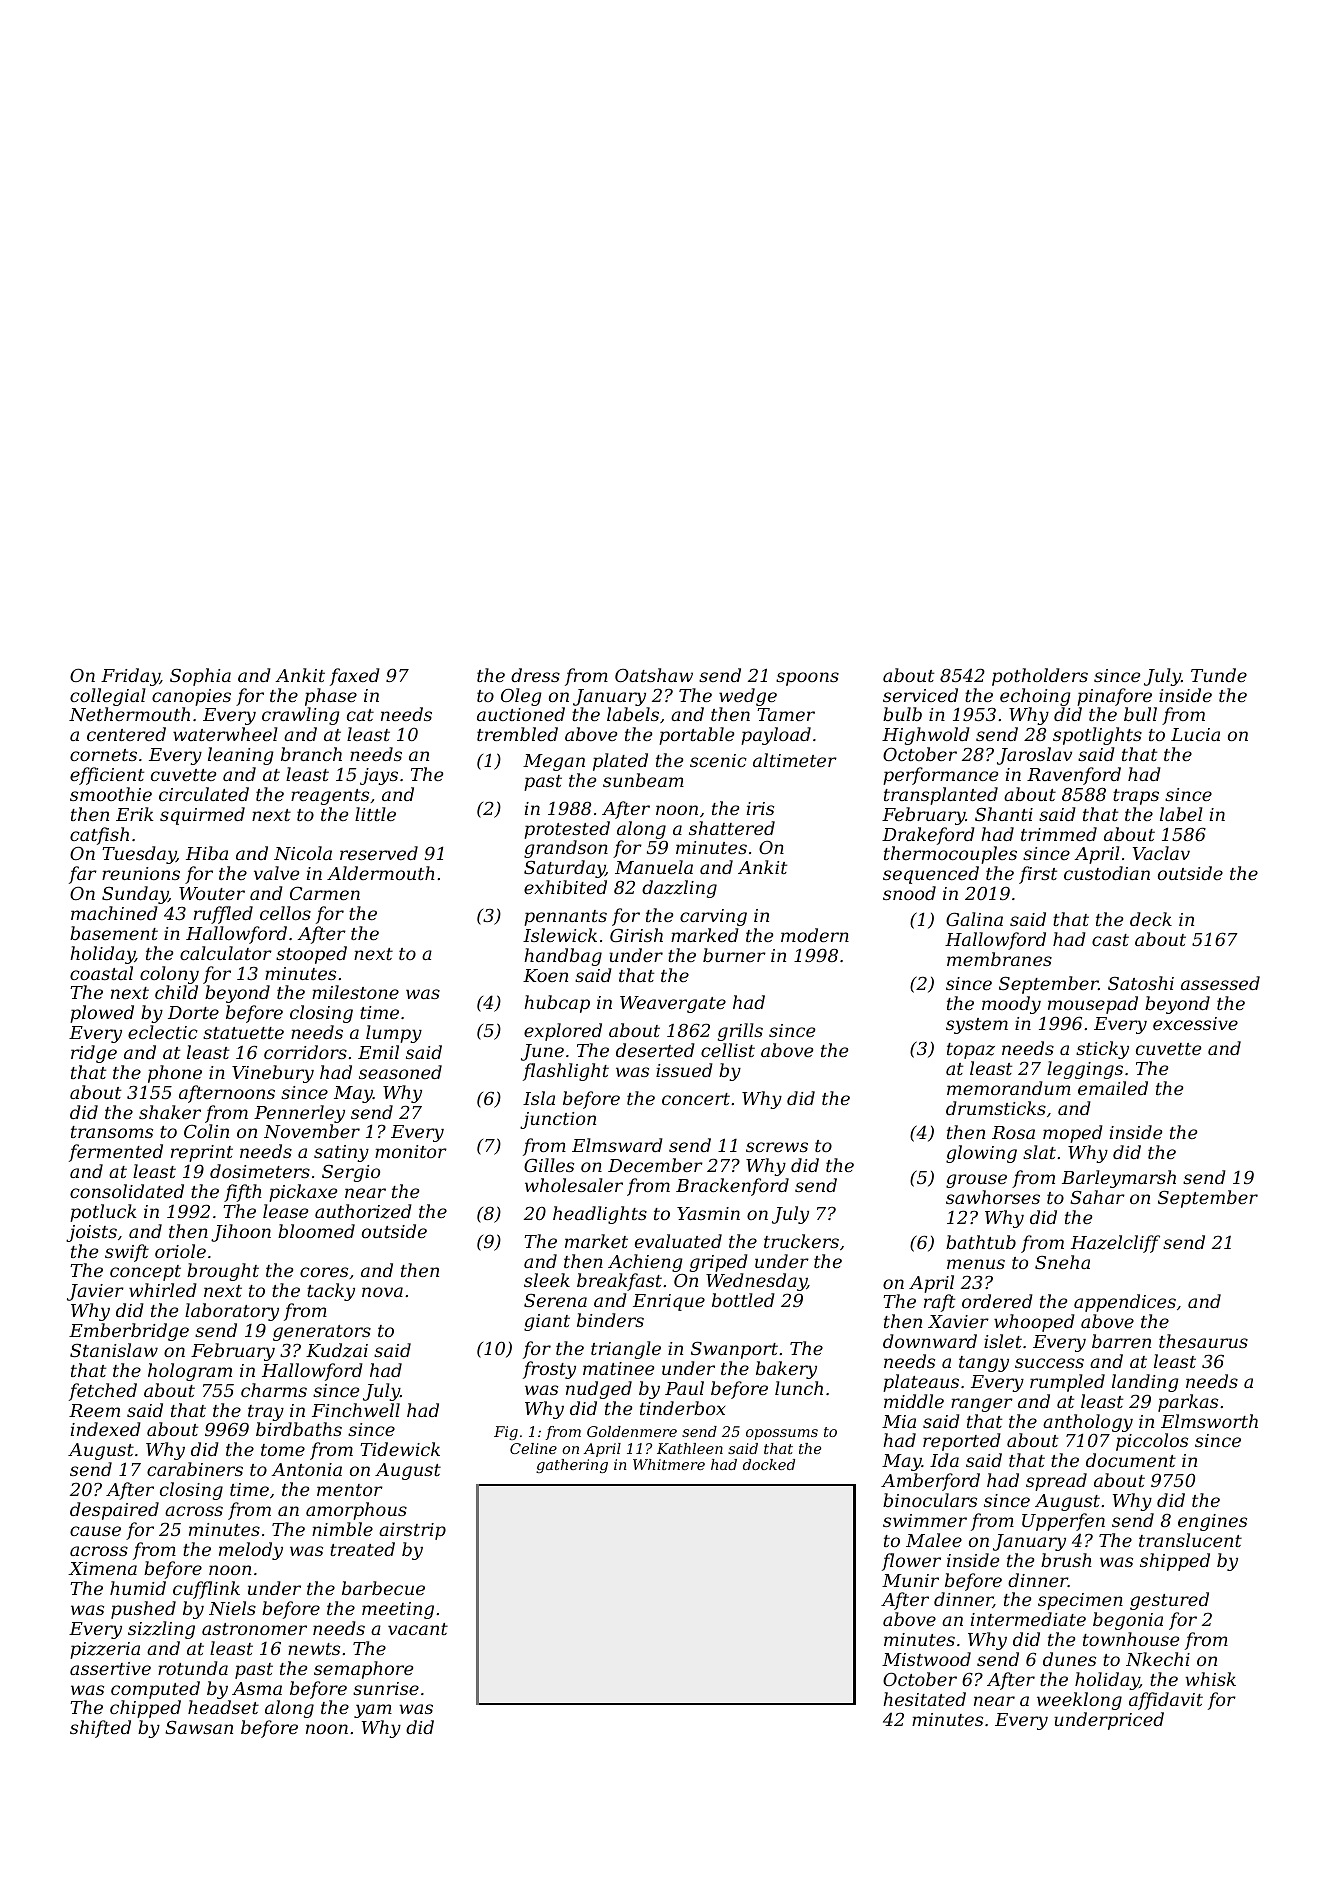  I want to click on parkas, so click(1188, 1403).
